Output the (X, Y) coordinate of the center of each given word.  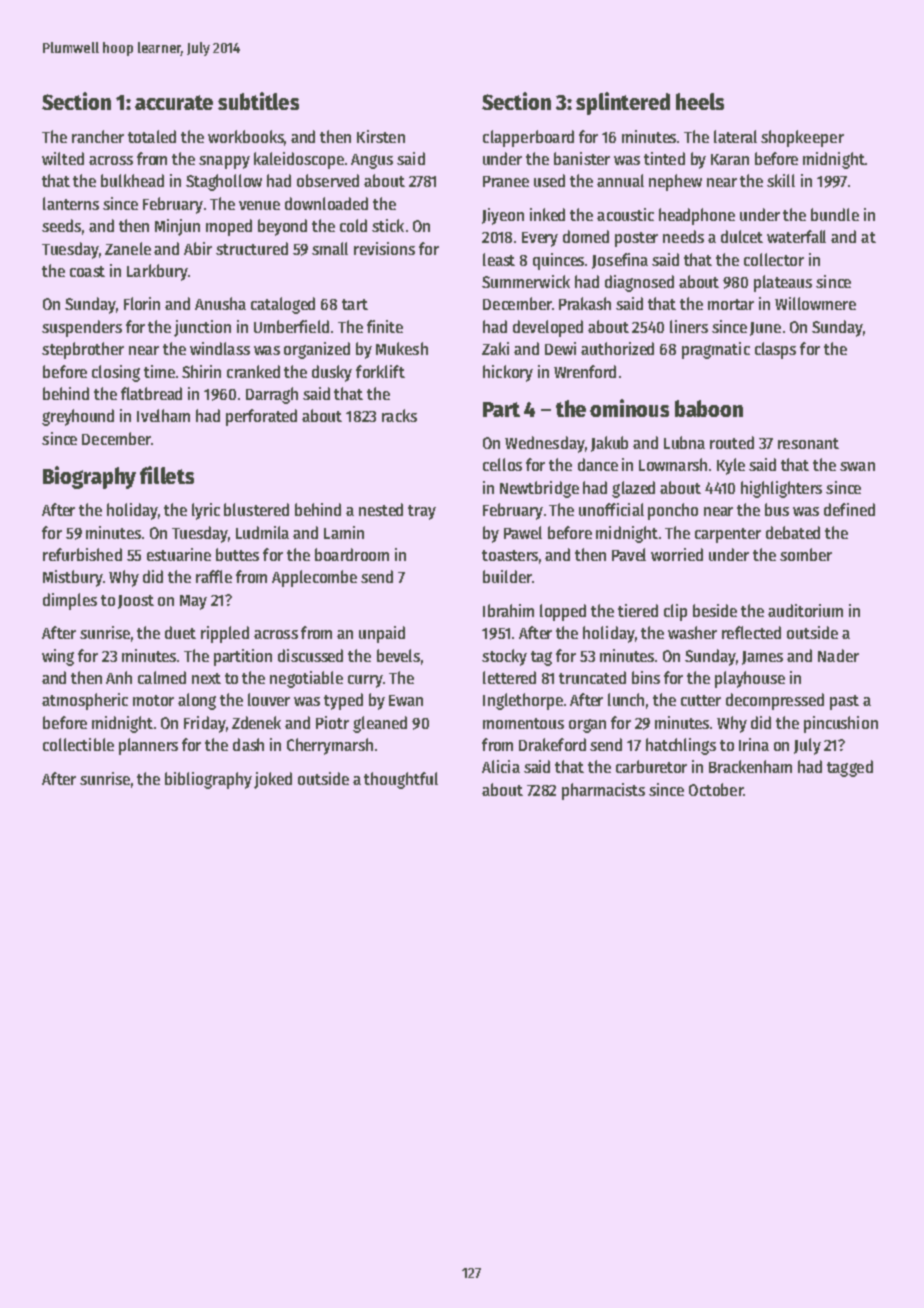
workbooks (246, 136)
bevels (398, 655)
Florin (142, 303)
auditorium (805, 610)
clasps (775, 350)
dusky (332, 373)
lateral (735, 136)
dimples (70, 601)
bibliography (208, 780)
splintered (623, 103)
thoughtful (401, 780)
